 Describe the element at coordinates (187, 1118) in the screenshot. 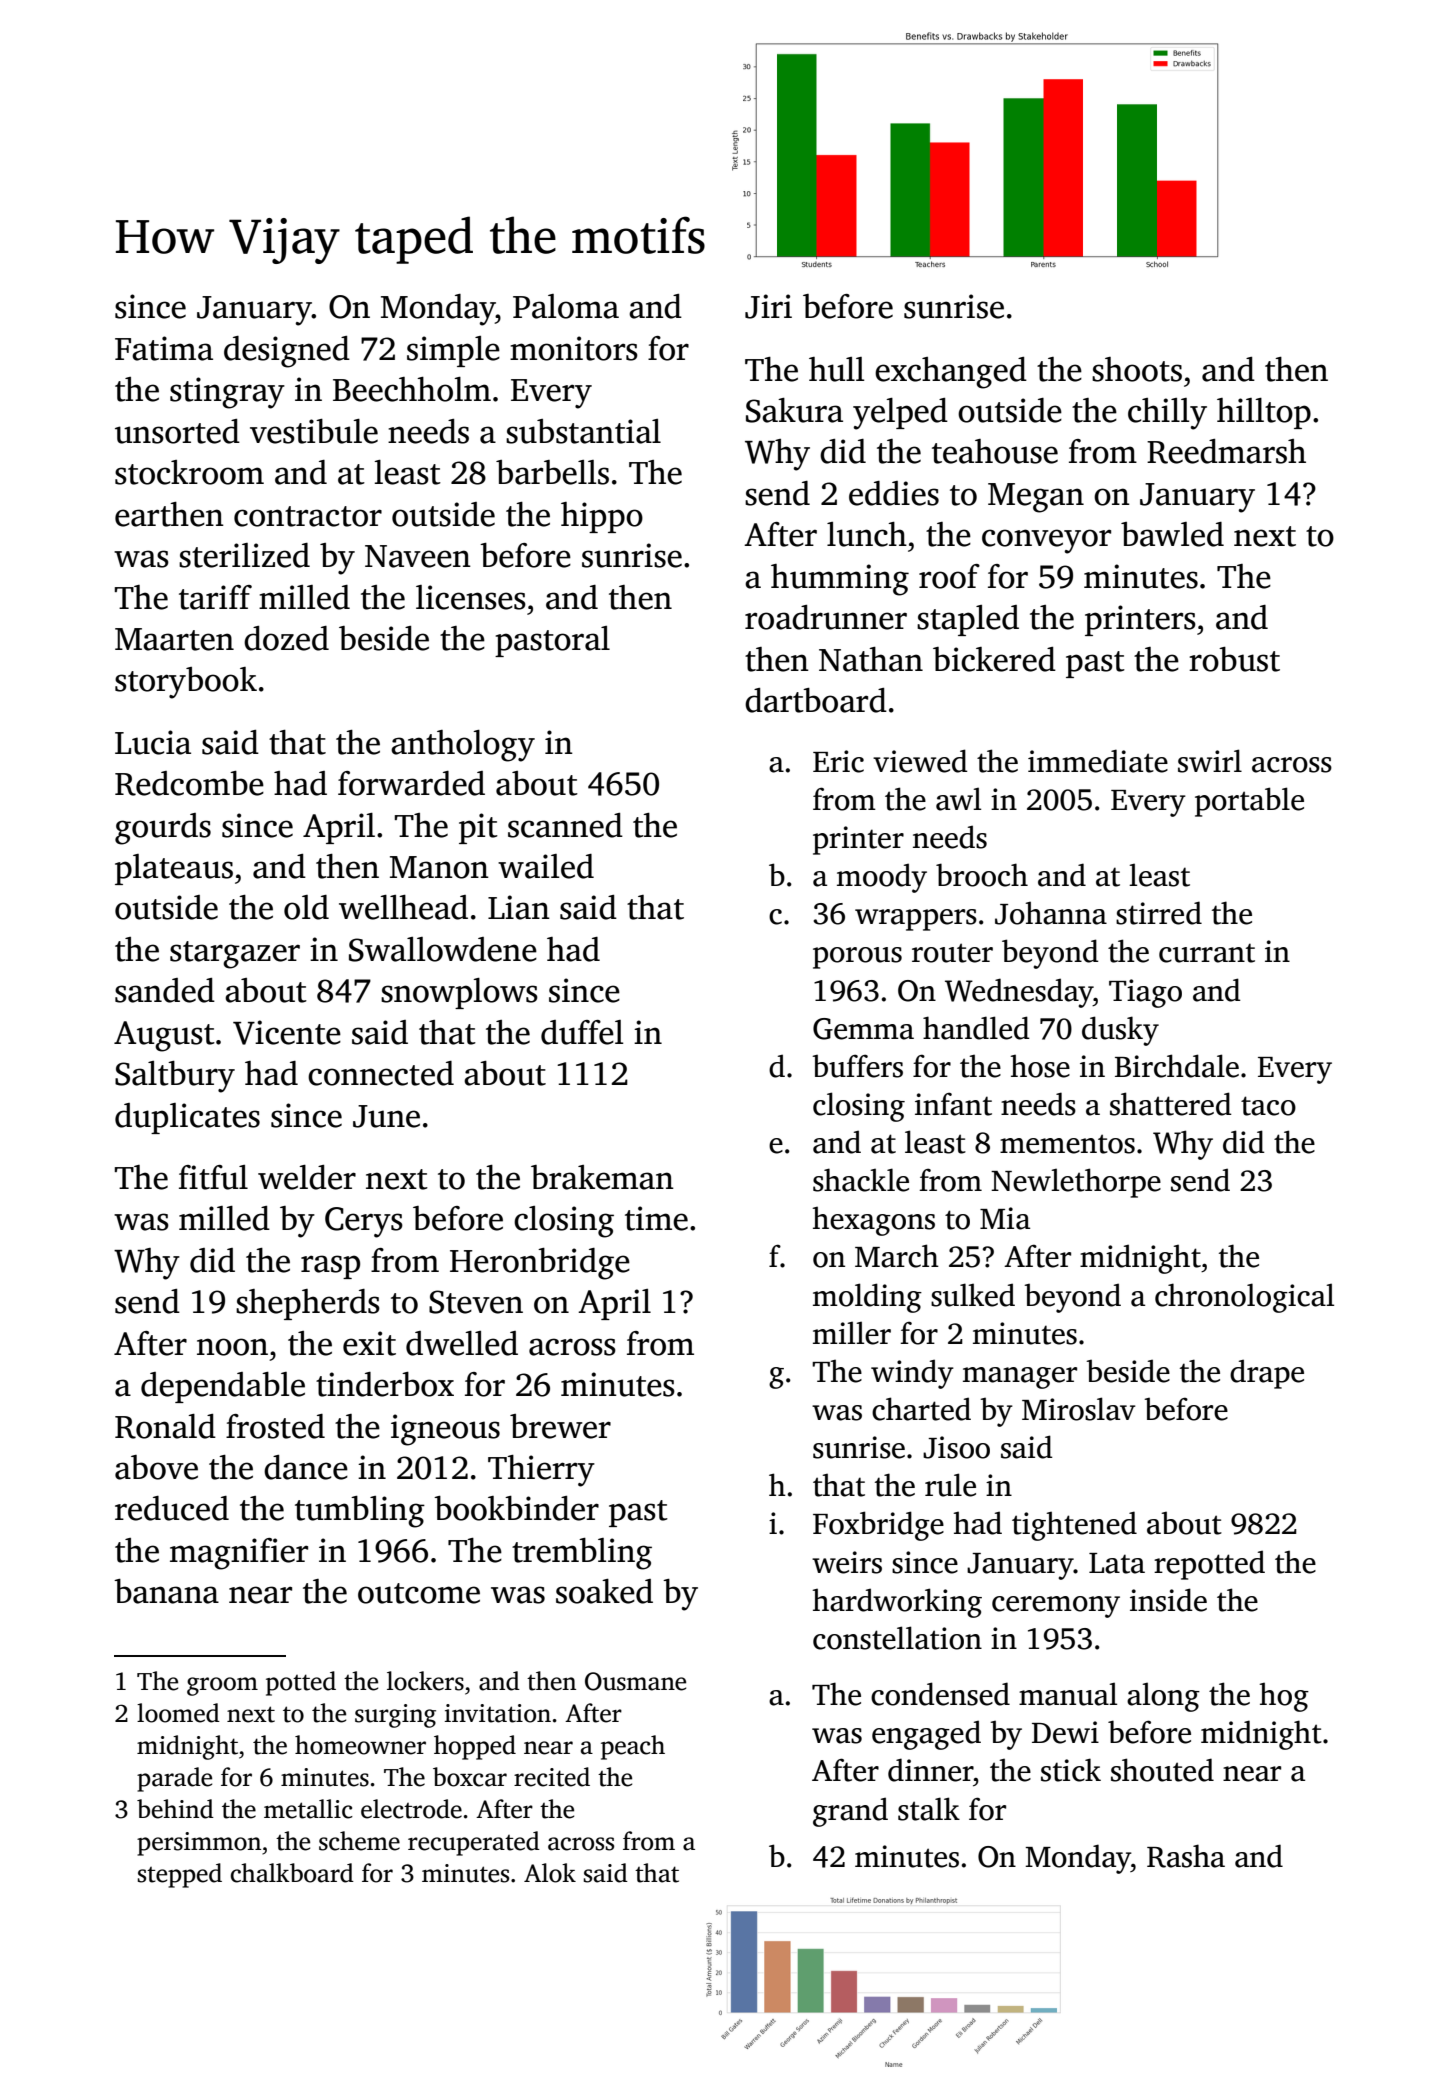

I see `duplicates` at that location.
